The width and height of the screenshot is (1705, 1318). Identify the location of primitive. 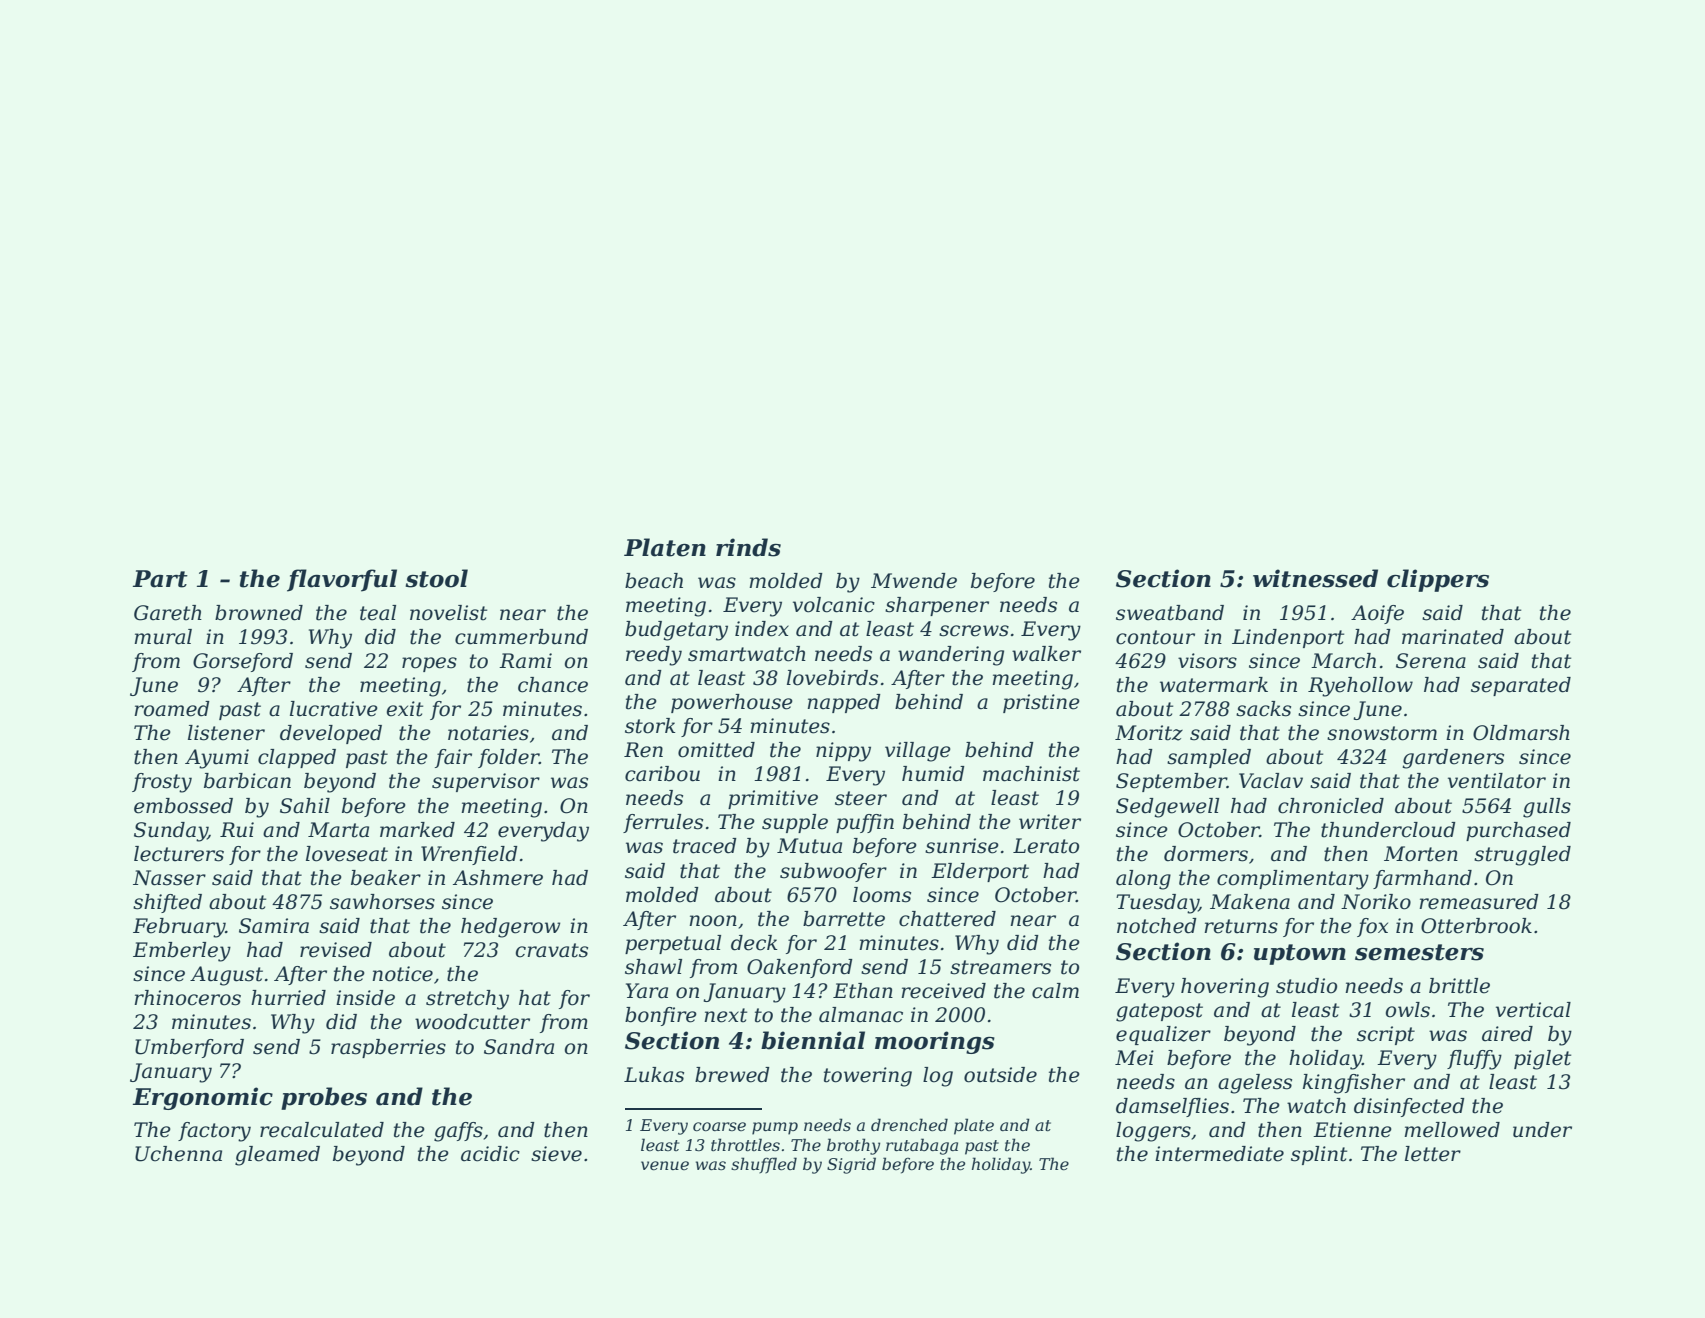
(773, 799).
